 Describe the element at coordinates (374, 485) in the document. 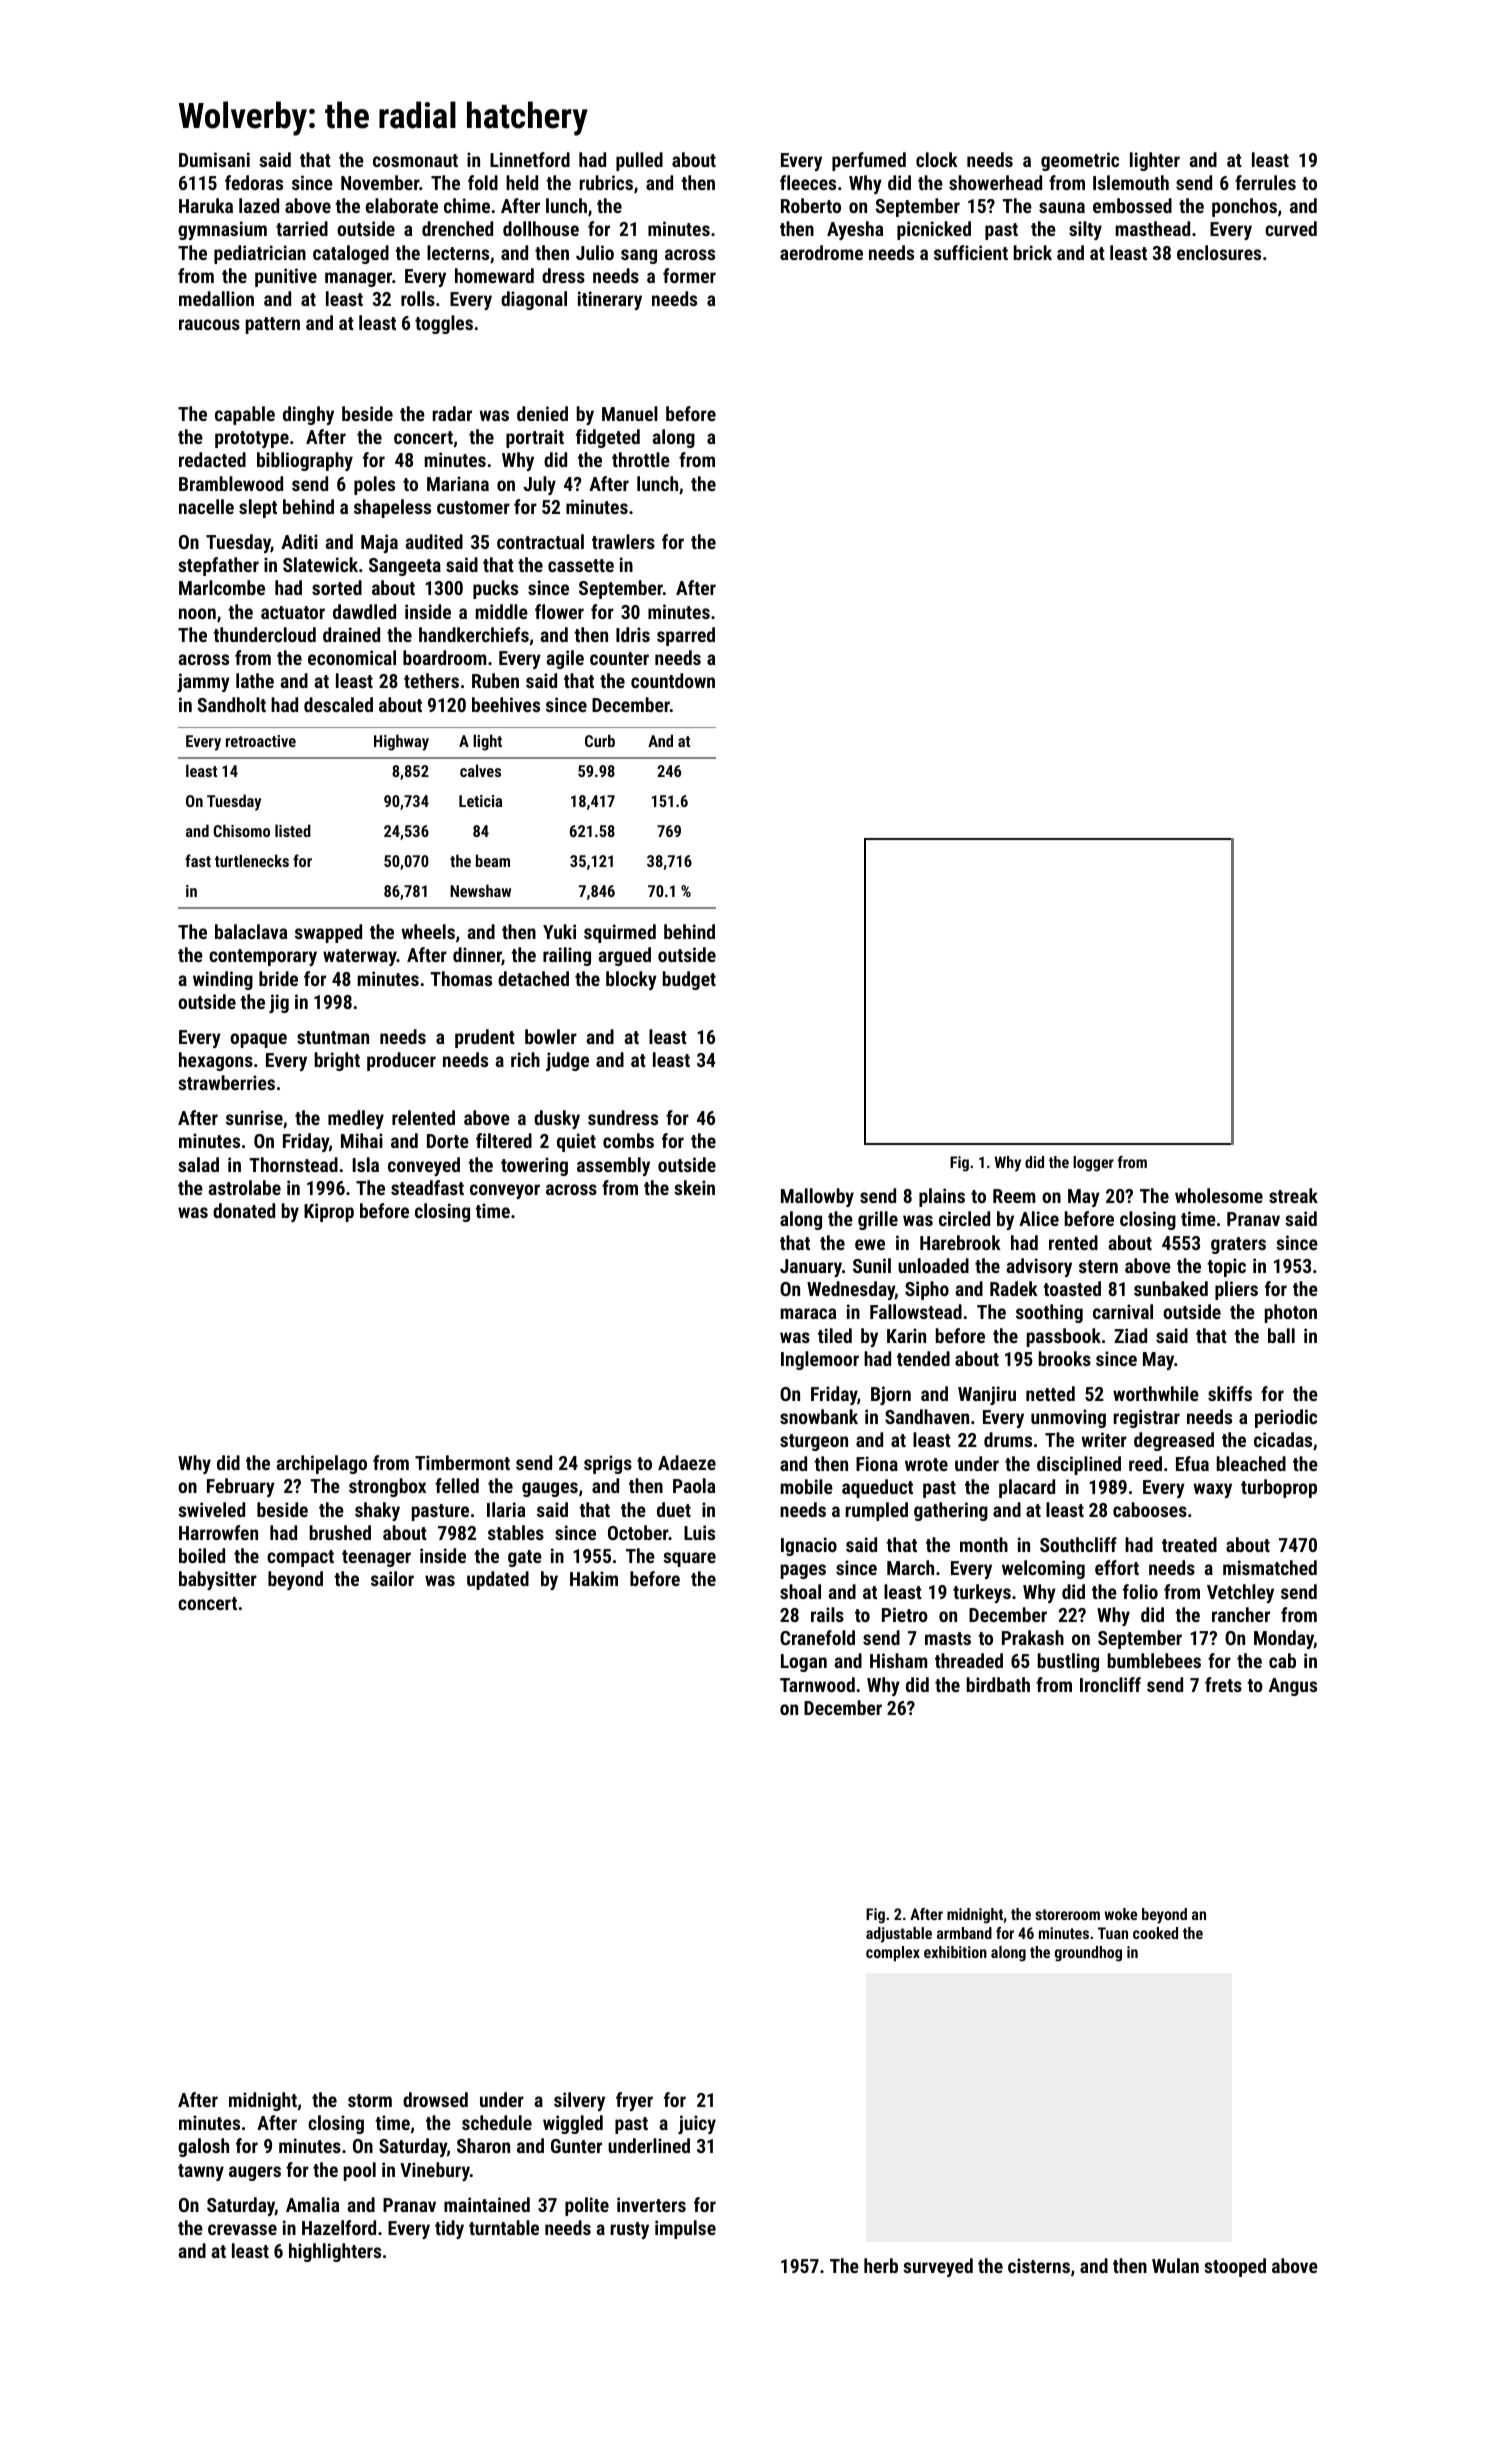

I see `poles` at that location.
